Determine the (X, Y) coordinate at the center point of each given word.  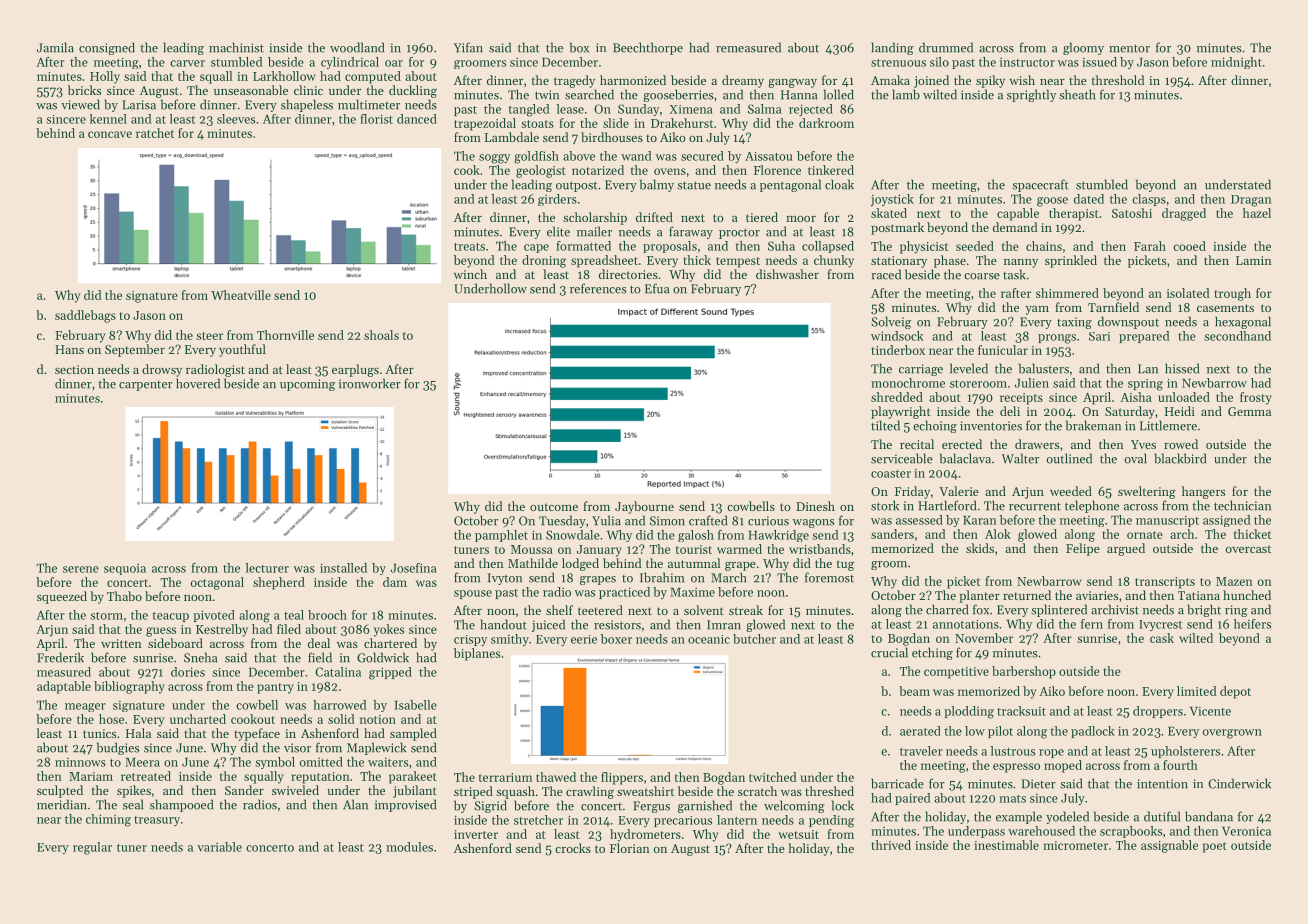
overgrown (1232, 734)
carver (187, 63)
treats (469, 247)
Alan (355, 804)
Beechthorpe (648, 48)
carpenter (146, 386)
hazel (1257, 213)
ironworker (370, 383)
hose (111, 719)
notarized (598, 170)
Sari (1099, 336)
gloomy (1083, 48)
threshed (829, 791)
